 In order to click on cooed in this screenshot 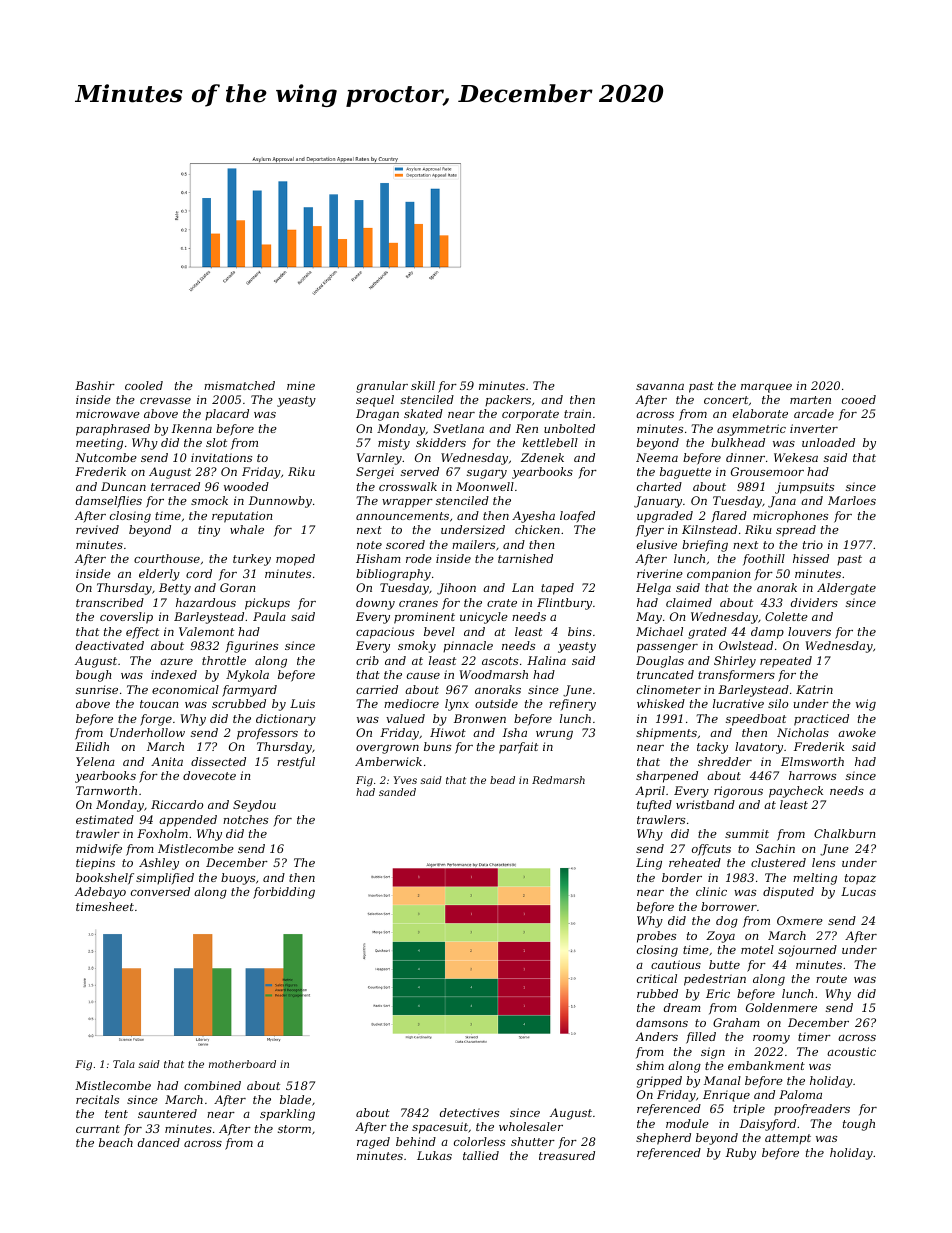, I will do `click(859, 399)`.
